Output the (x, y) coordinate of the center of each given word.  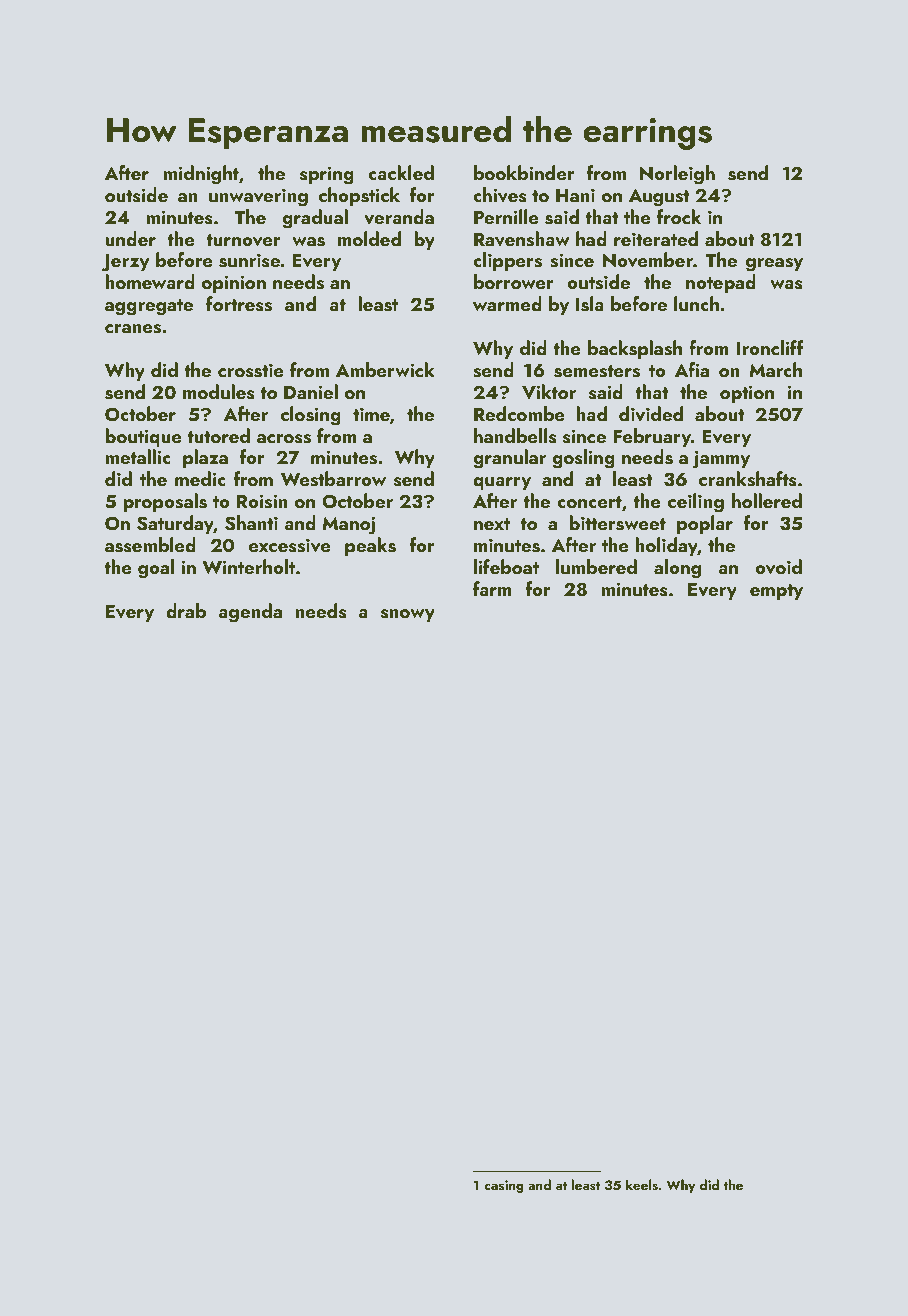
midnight (201, 175)
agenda (250, 613)
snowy (408, 615)
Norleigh (677, 175)
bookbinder (524, 172)
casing (504, 1186)
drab (186, 610)
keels (642, 1184)
